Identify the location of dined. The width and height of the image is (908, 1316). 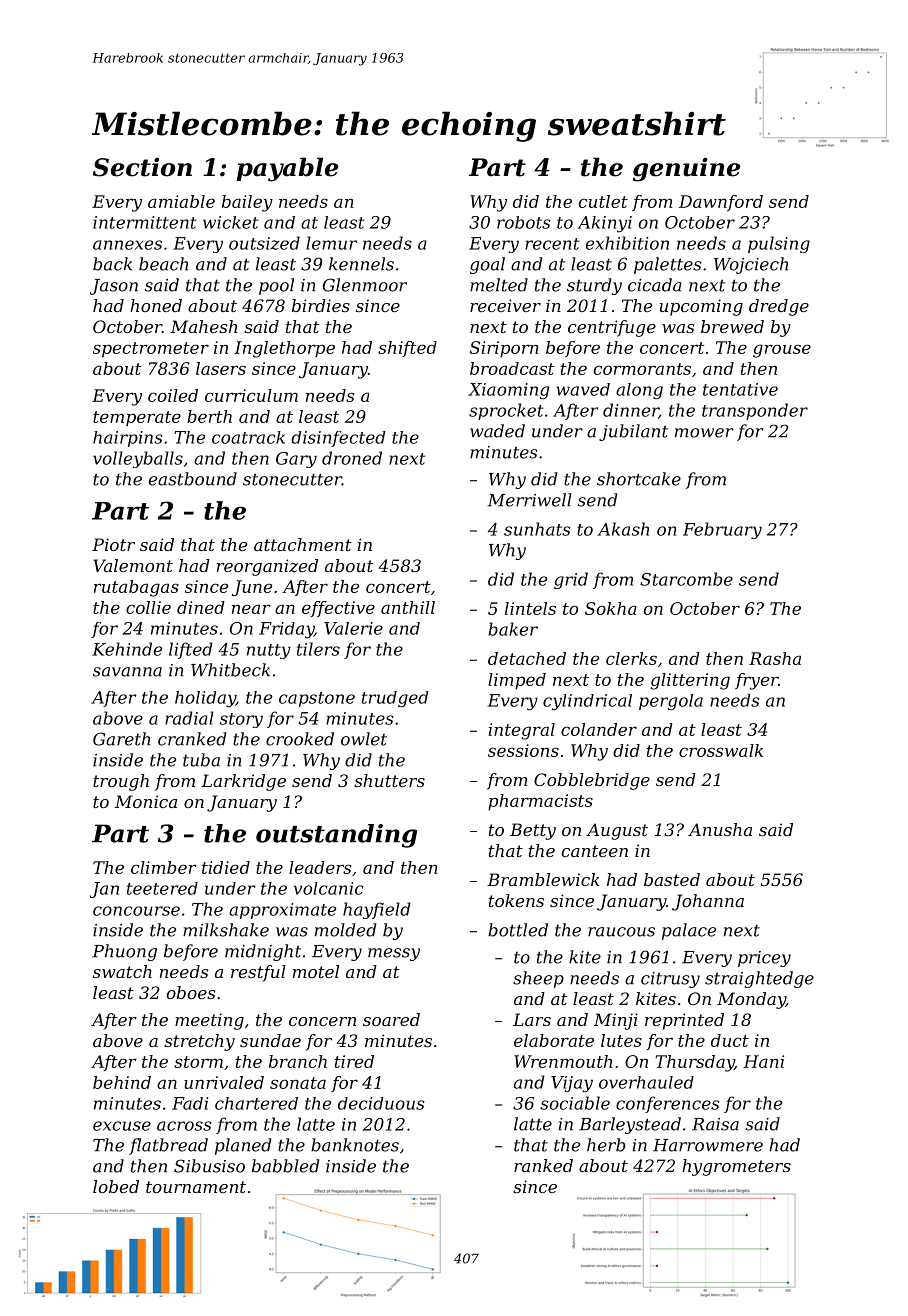
(201, 607).
